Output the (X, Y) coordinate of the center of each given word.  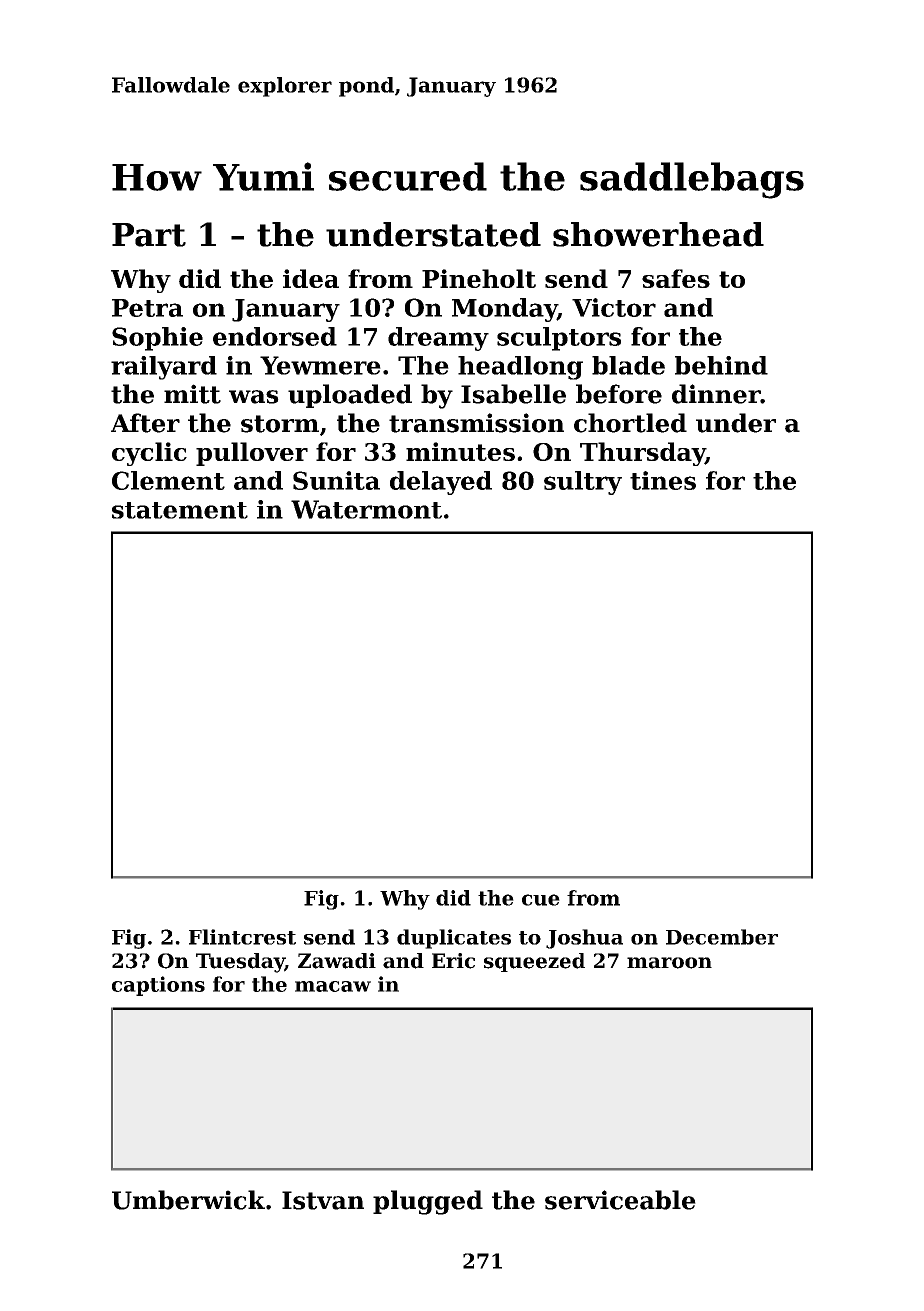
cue (541, 900)
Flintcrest (242, 937)
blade (628, 365)
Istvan (323, 1200)
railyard (164, 368)
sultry (583, 483)
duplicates (454, 939)
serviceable (620, 1200)
